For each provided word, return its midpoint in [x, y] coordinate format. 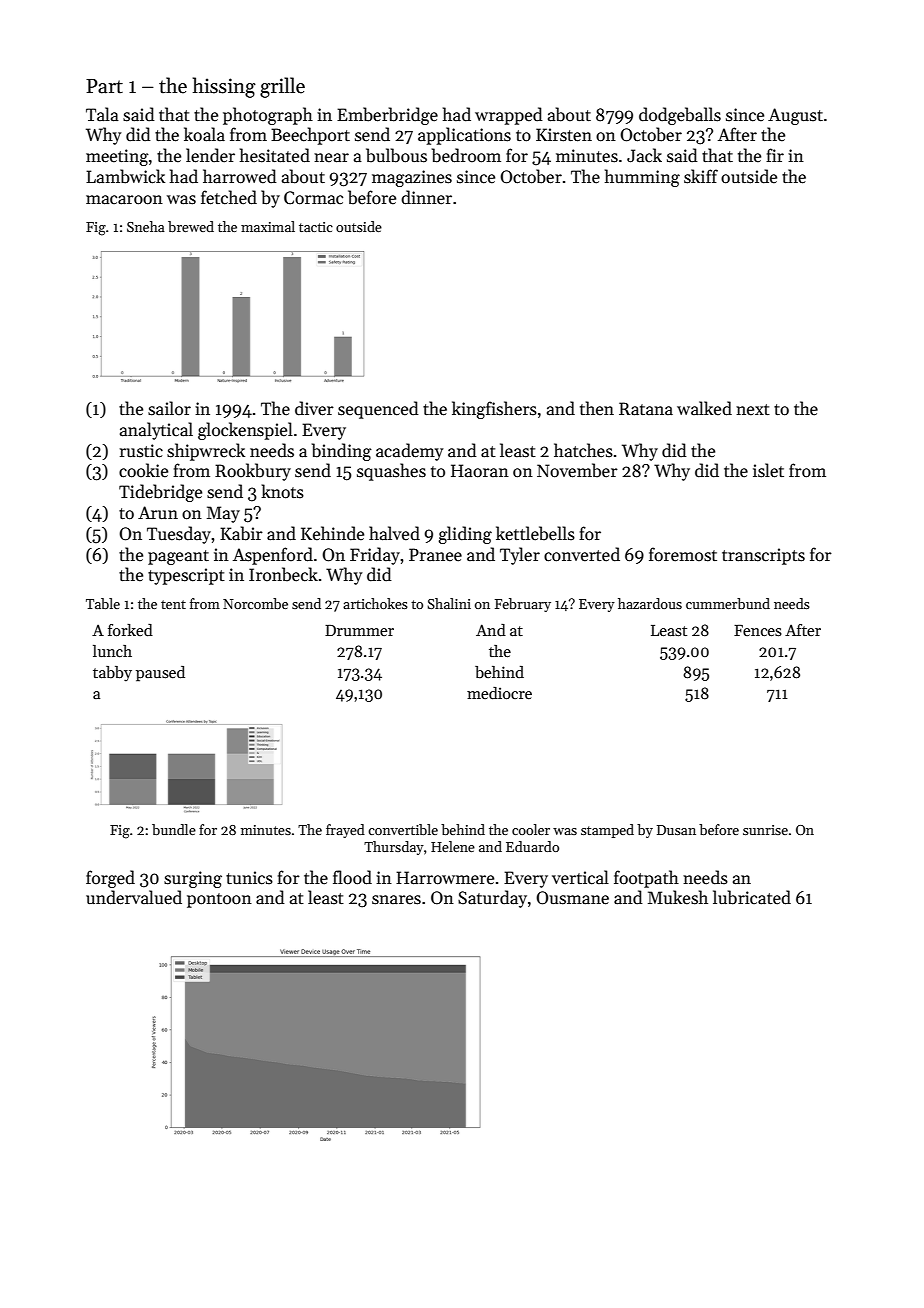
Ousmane [572, 898]
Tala [102, 114]
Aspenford [273, 556]
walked [704, 408]
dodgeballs [680, 116]
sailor [169, 408]
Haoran [480, 471]
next [753, 410]
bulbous [396, 155]
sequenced [378, 410]
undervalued [134, 897]
